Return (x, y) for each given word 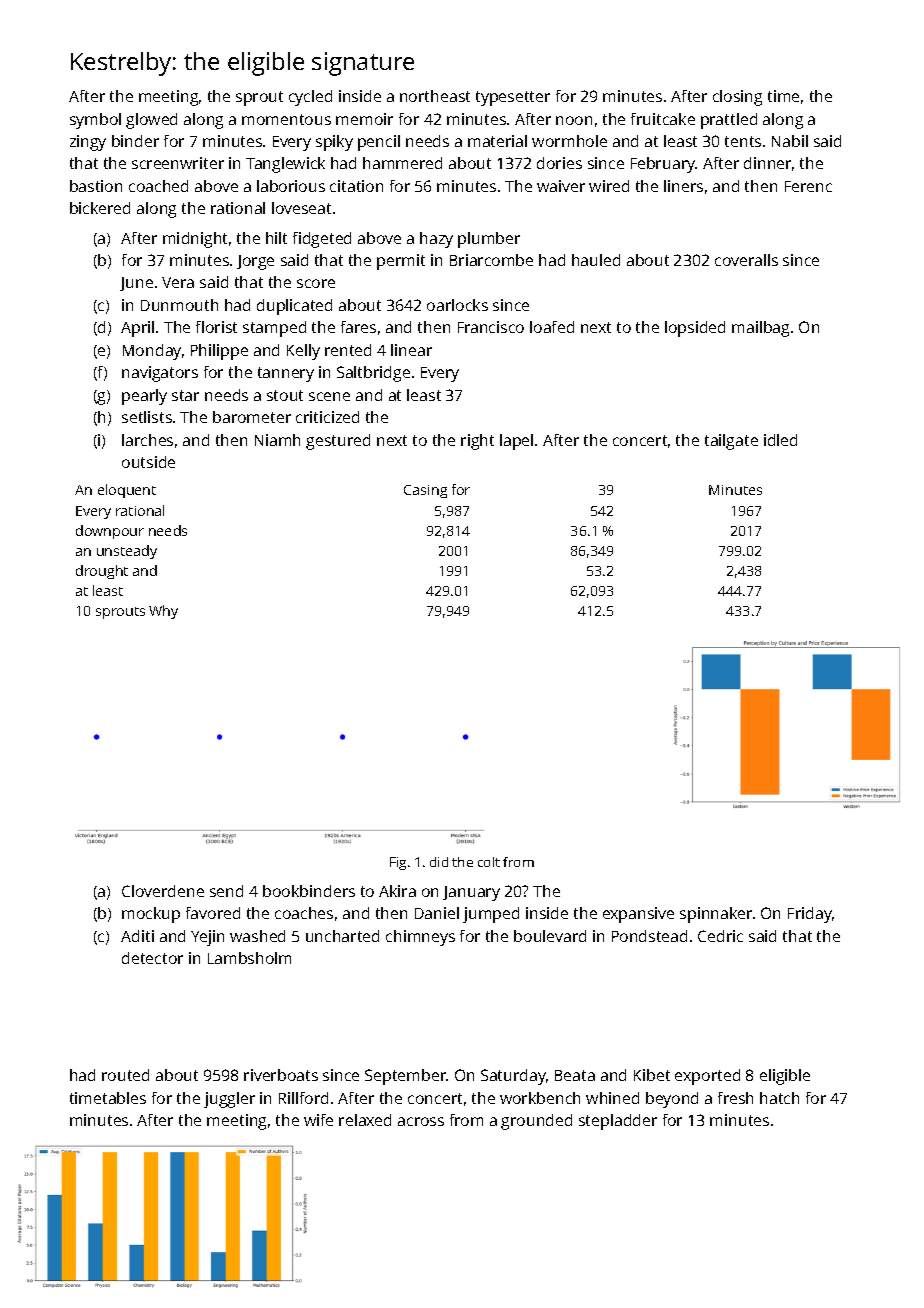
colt (489, 862)
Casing (425, 491)
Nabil (790, 141)
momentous (286, 119)
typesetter (513, 98)
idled (780, 440)
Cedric (720, 936)
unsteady (127, 552)
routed (125, 1075)
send (226, 891)
